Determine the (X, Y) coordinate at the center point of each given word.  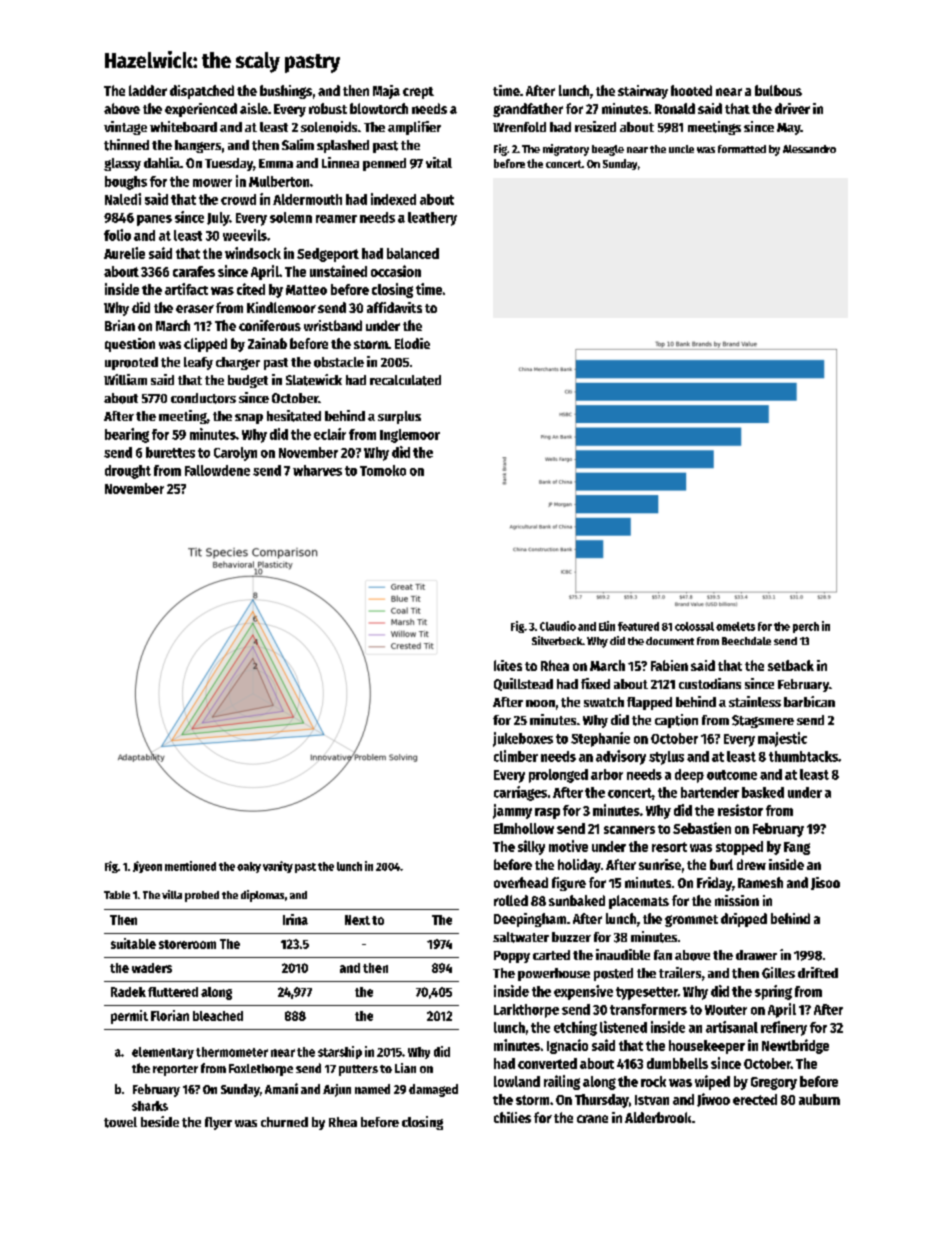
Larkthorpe (526, 1011)
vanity (278, 867)
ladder (148, 90)
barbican (809, 701)
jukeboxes (523, 739)
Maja (386, 92)
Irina (295, 919)
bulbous (778, 90)
